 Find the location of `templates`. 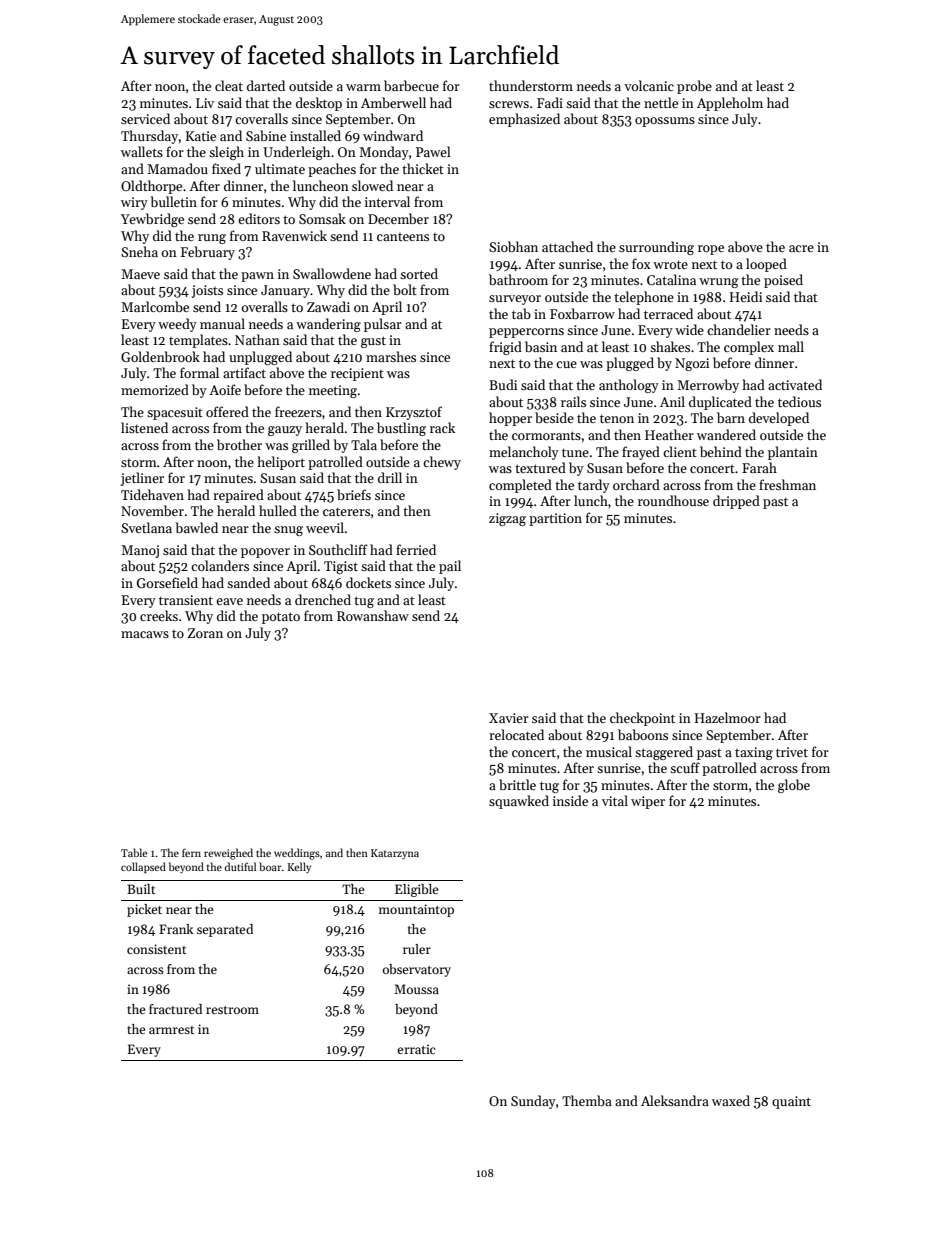

templates is located at coordinates (198, 341).
